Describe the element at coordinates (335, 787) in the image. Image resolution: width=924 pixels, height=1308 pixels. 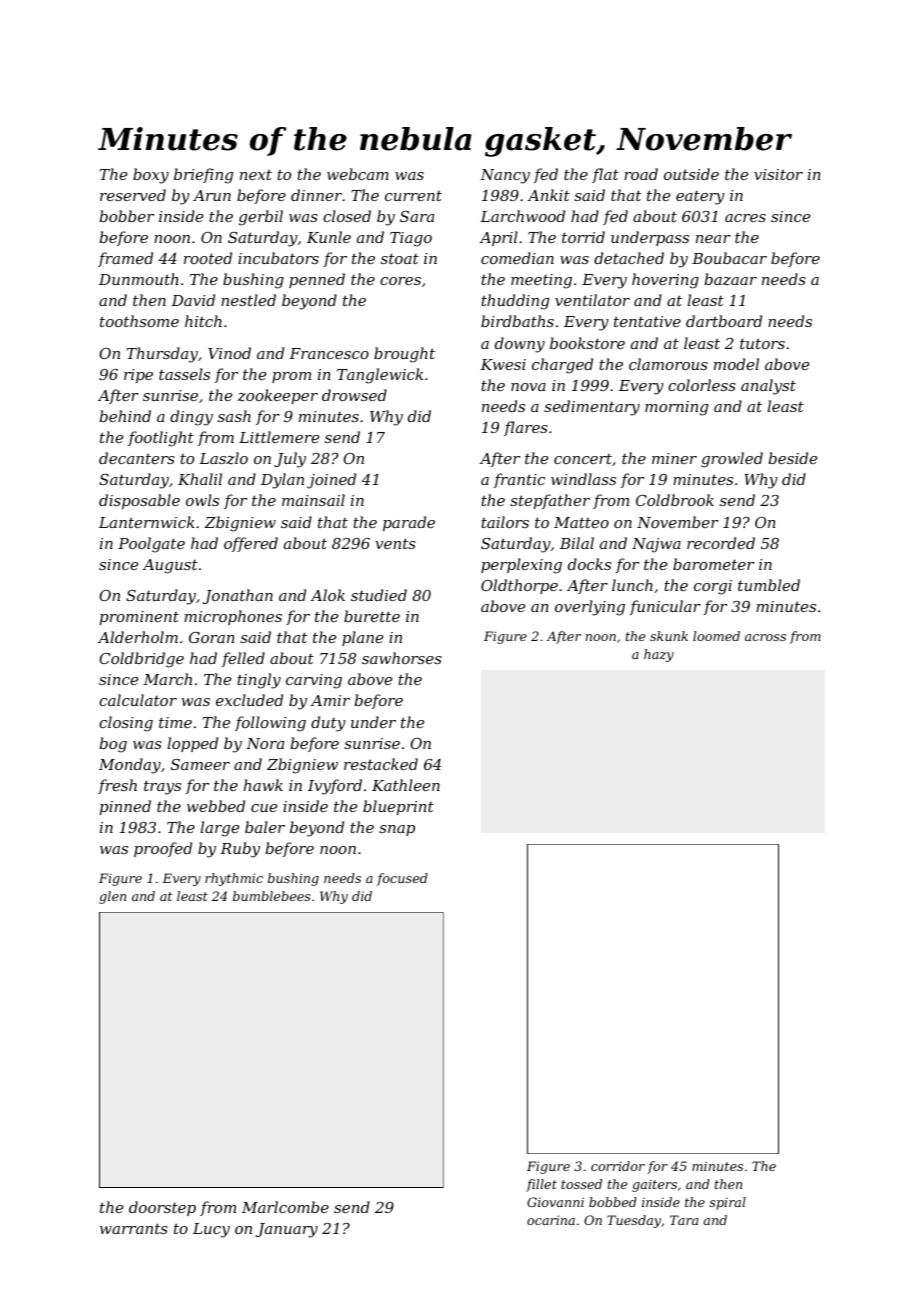
I see `Ivyford` at that location.
